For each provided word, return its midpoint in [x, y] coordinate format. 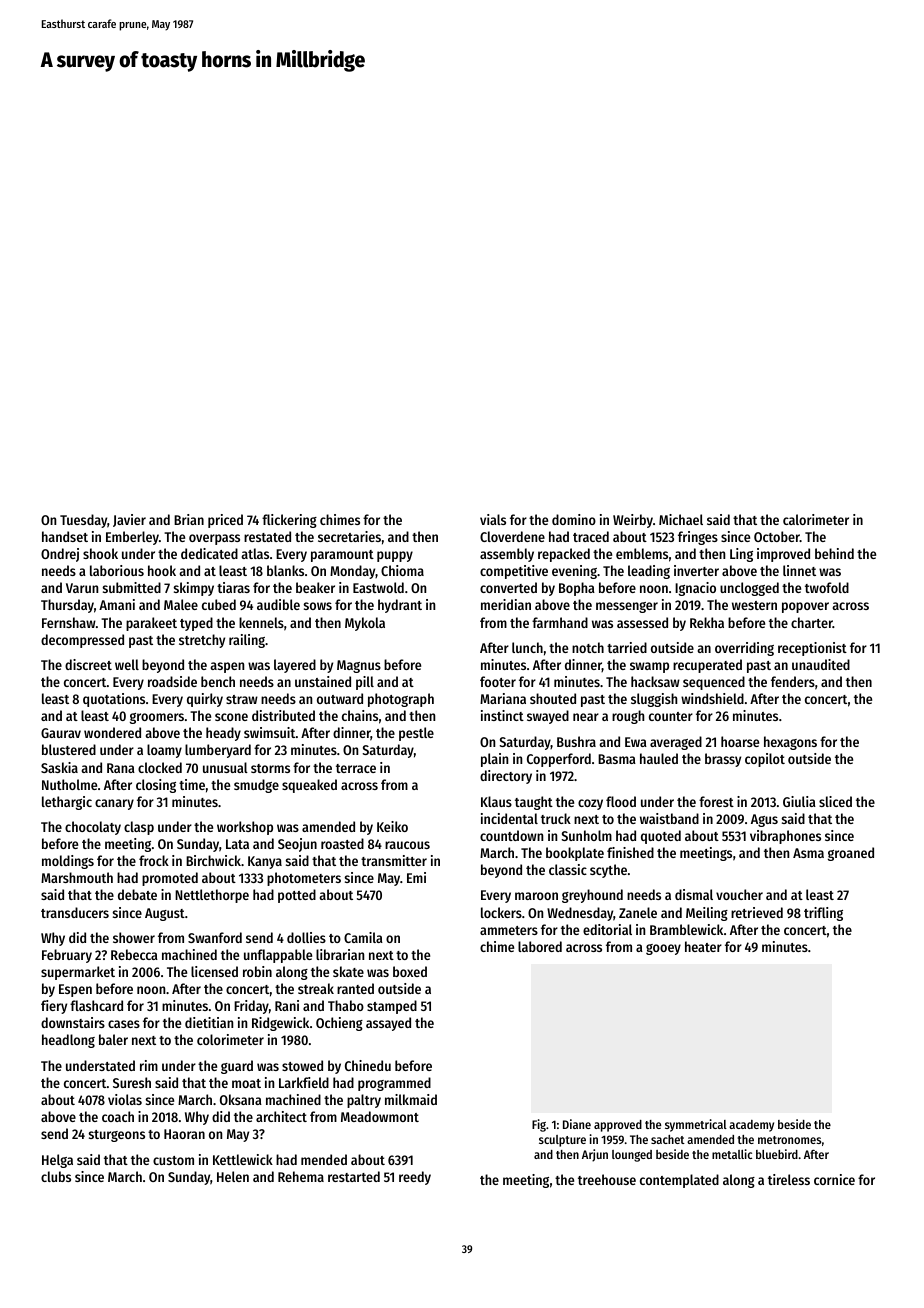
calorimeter [816, 519]
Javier [129, 520]
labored [540, 946]
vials [493, 519]
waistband [669, 818]
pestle [416, 734]
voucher [739, 894]
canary [114, 804]
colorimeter [230, 1039]
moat [246, 1083]
